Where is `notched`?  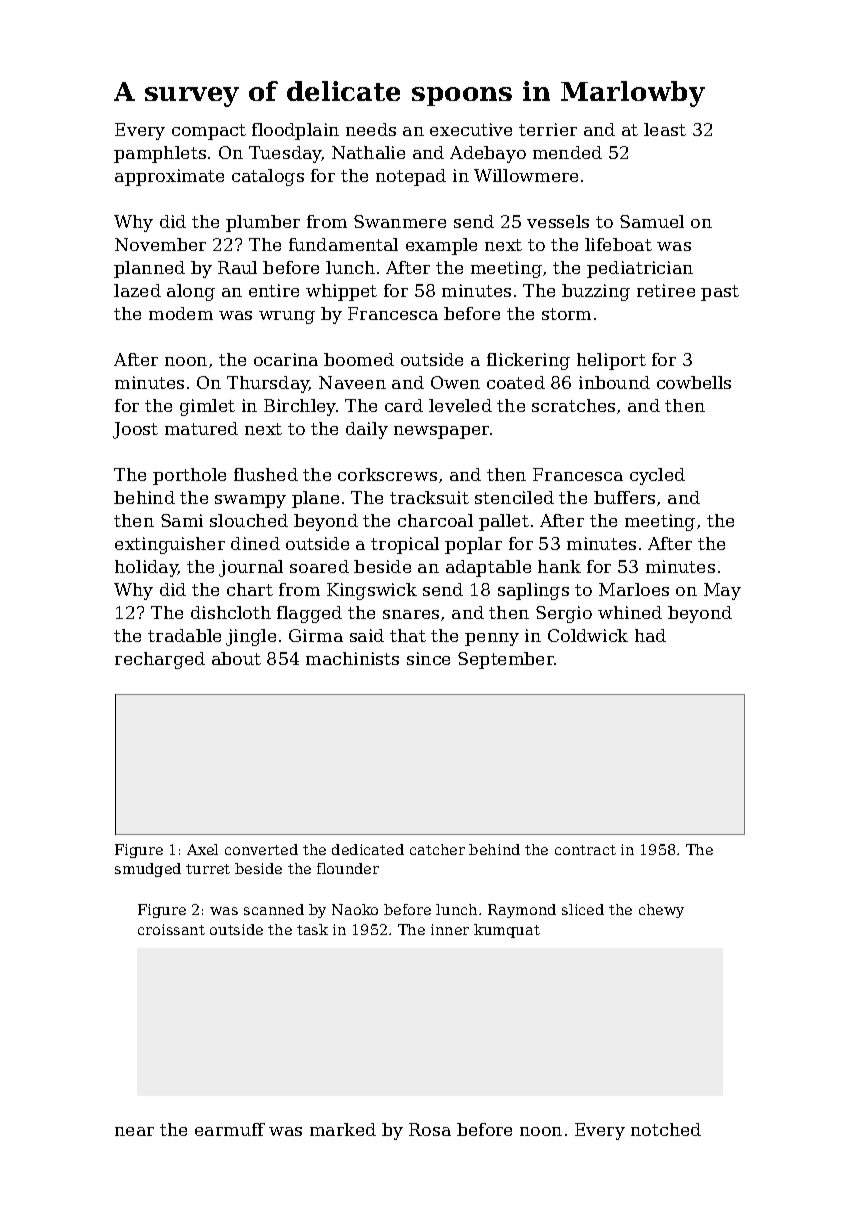
notched is located at coordinates (666, 1129).
